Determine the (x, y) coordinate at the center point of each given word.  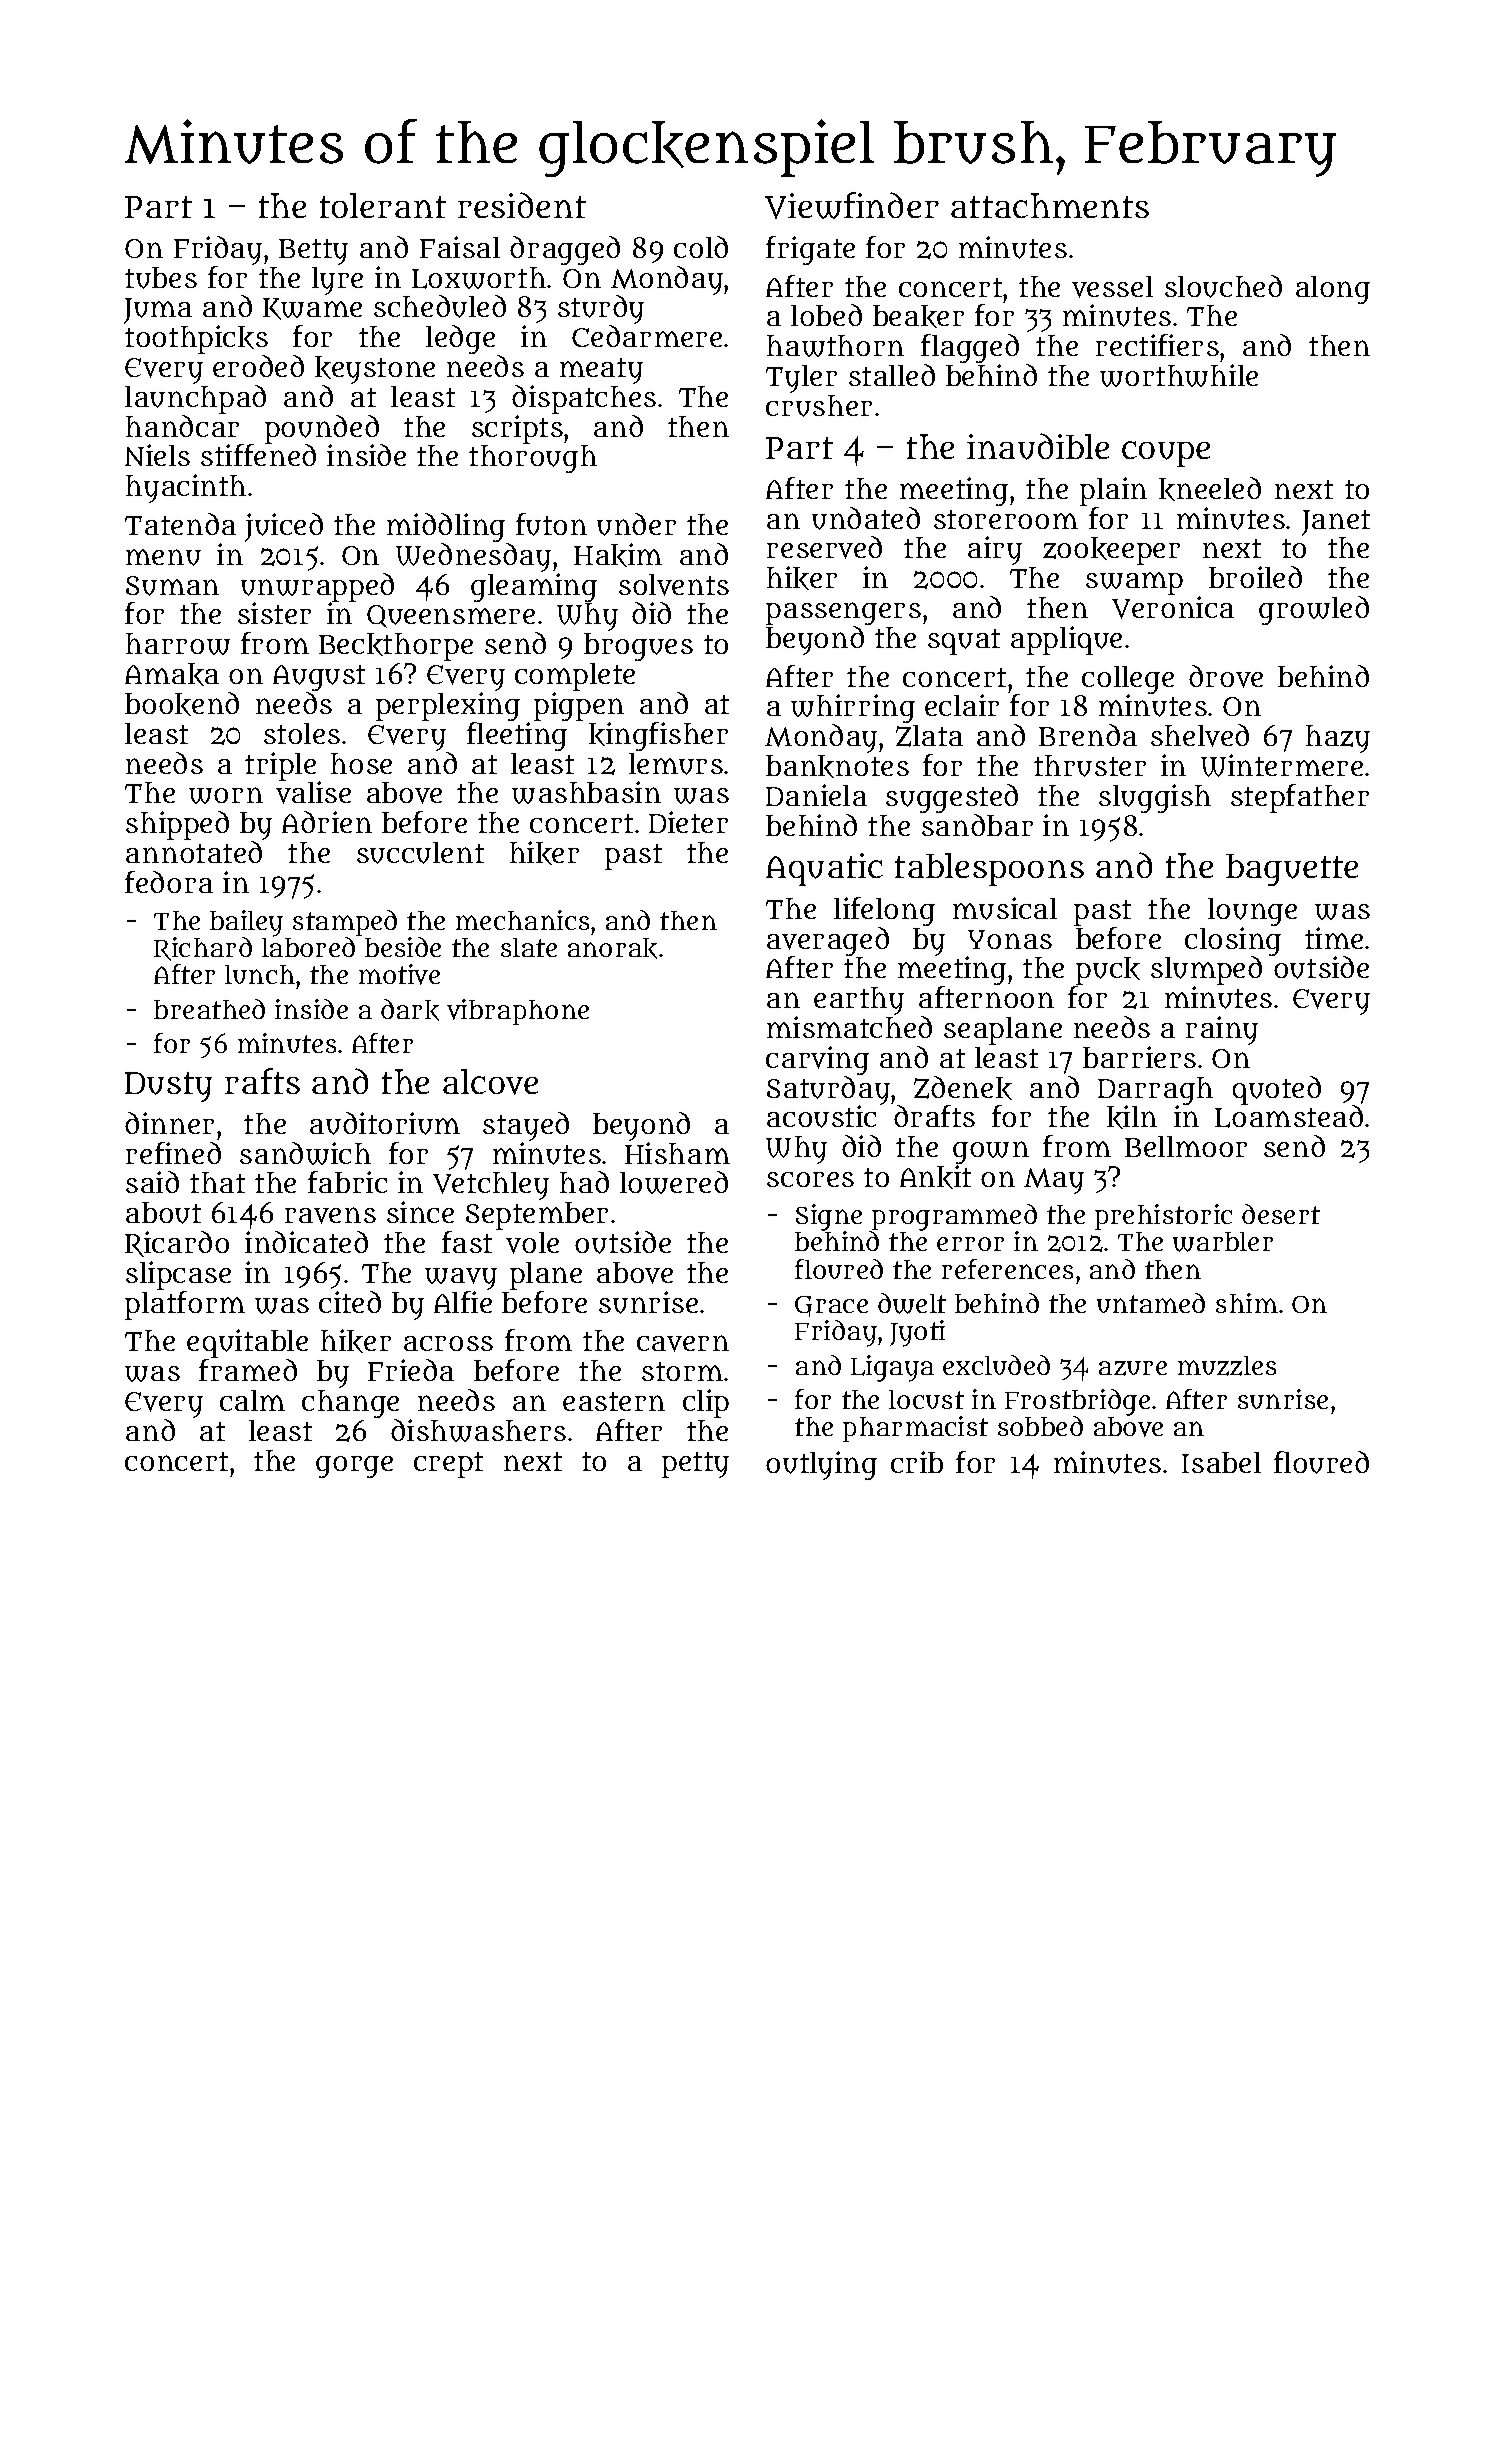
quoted (1277, 1090)
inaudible (1038, 446)
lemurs (676, 764)
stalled (892, 375)
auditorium (385, 1123)
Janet (1336, 523)
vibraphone (518, 1012)
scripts (517, 429)
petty (695, 1465)
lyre (337, 281)
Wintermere (1282, 765)
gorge (354, 1467)
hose (361, 763)
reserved (824, 547)
